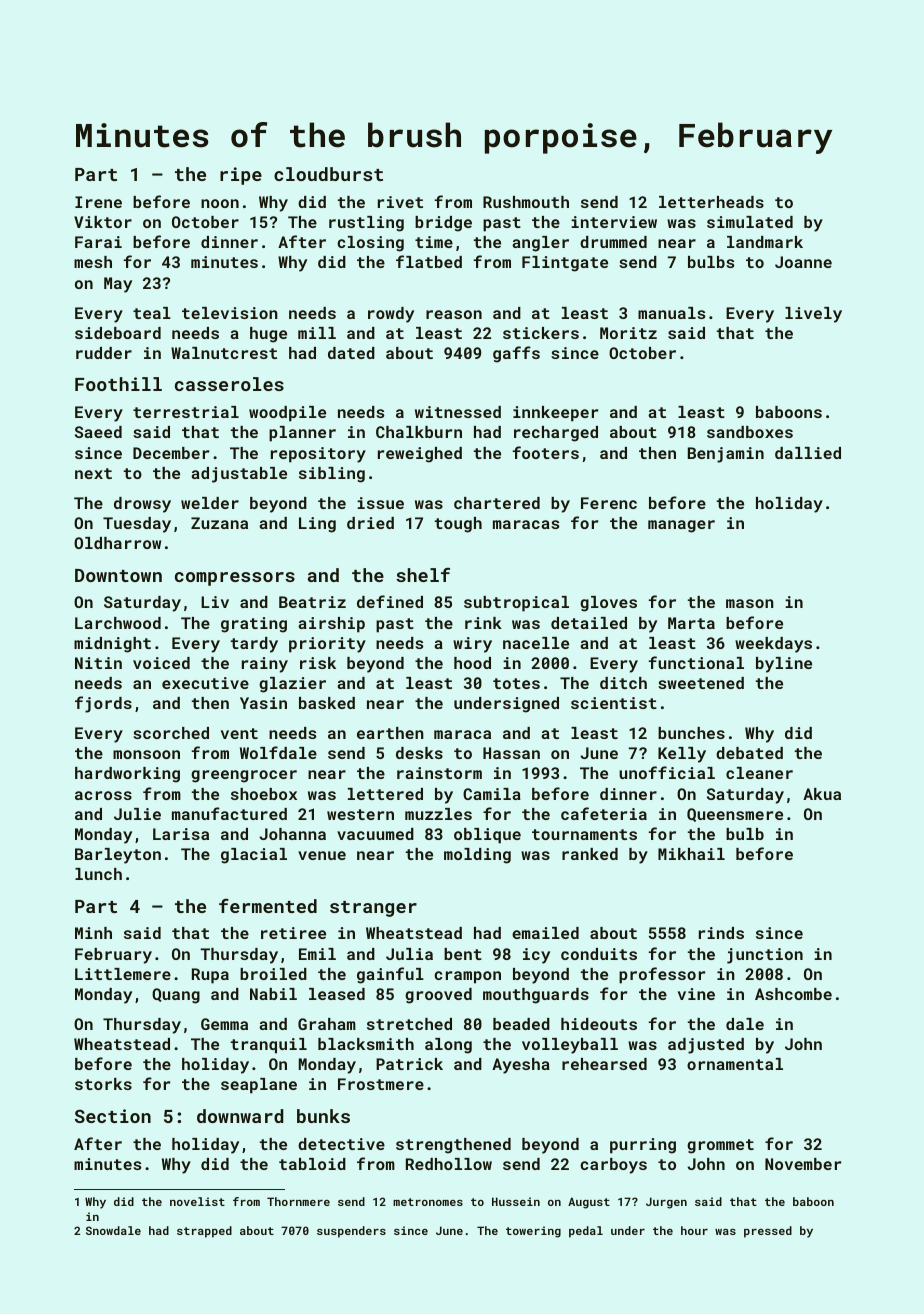 This screenshot has width=924, height=1314. I want to click on Gemma, so click(224, 1024).
